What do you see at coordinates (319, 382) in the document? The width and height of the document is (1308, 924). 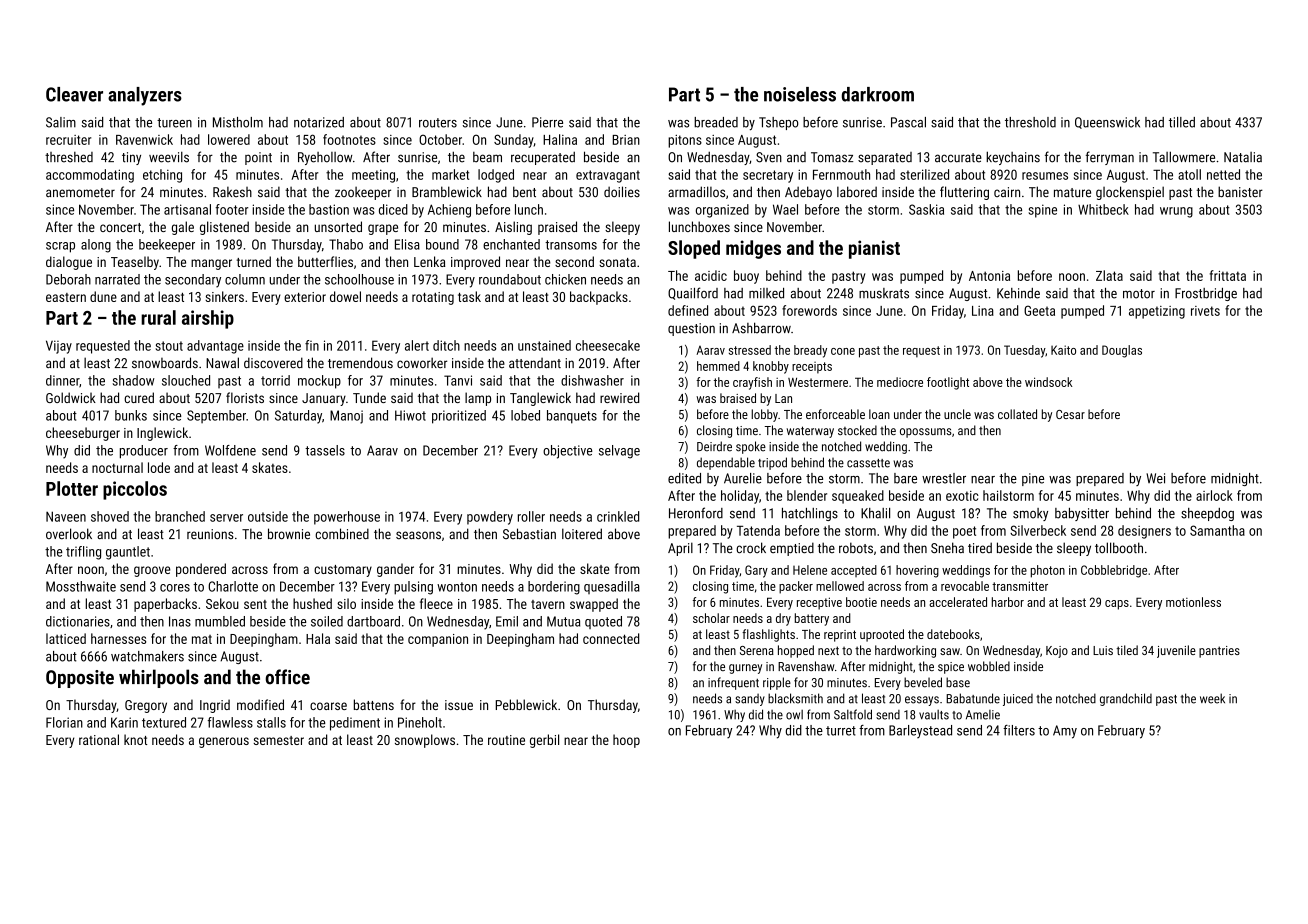 I see `mockup` at bounding box center [319, 382].
